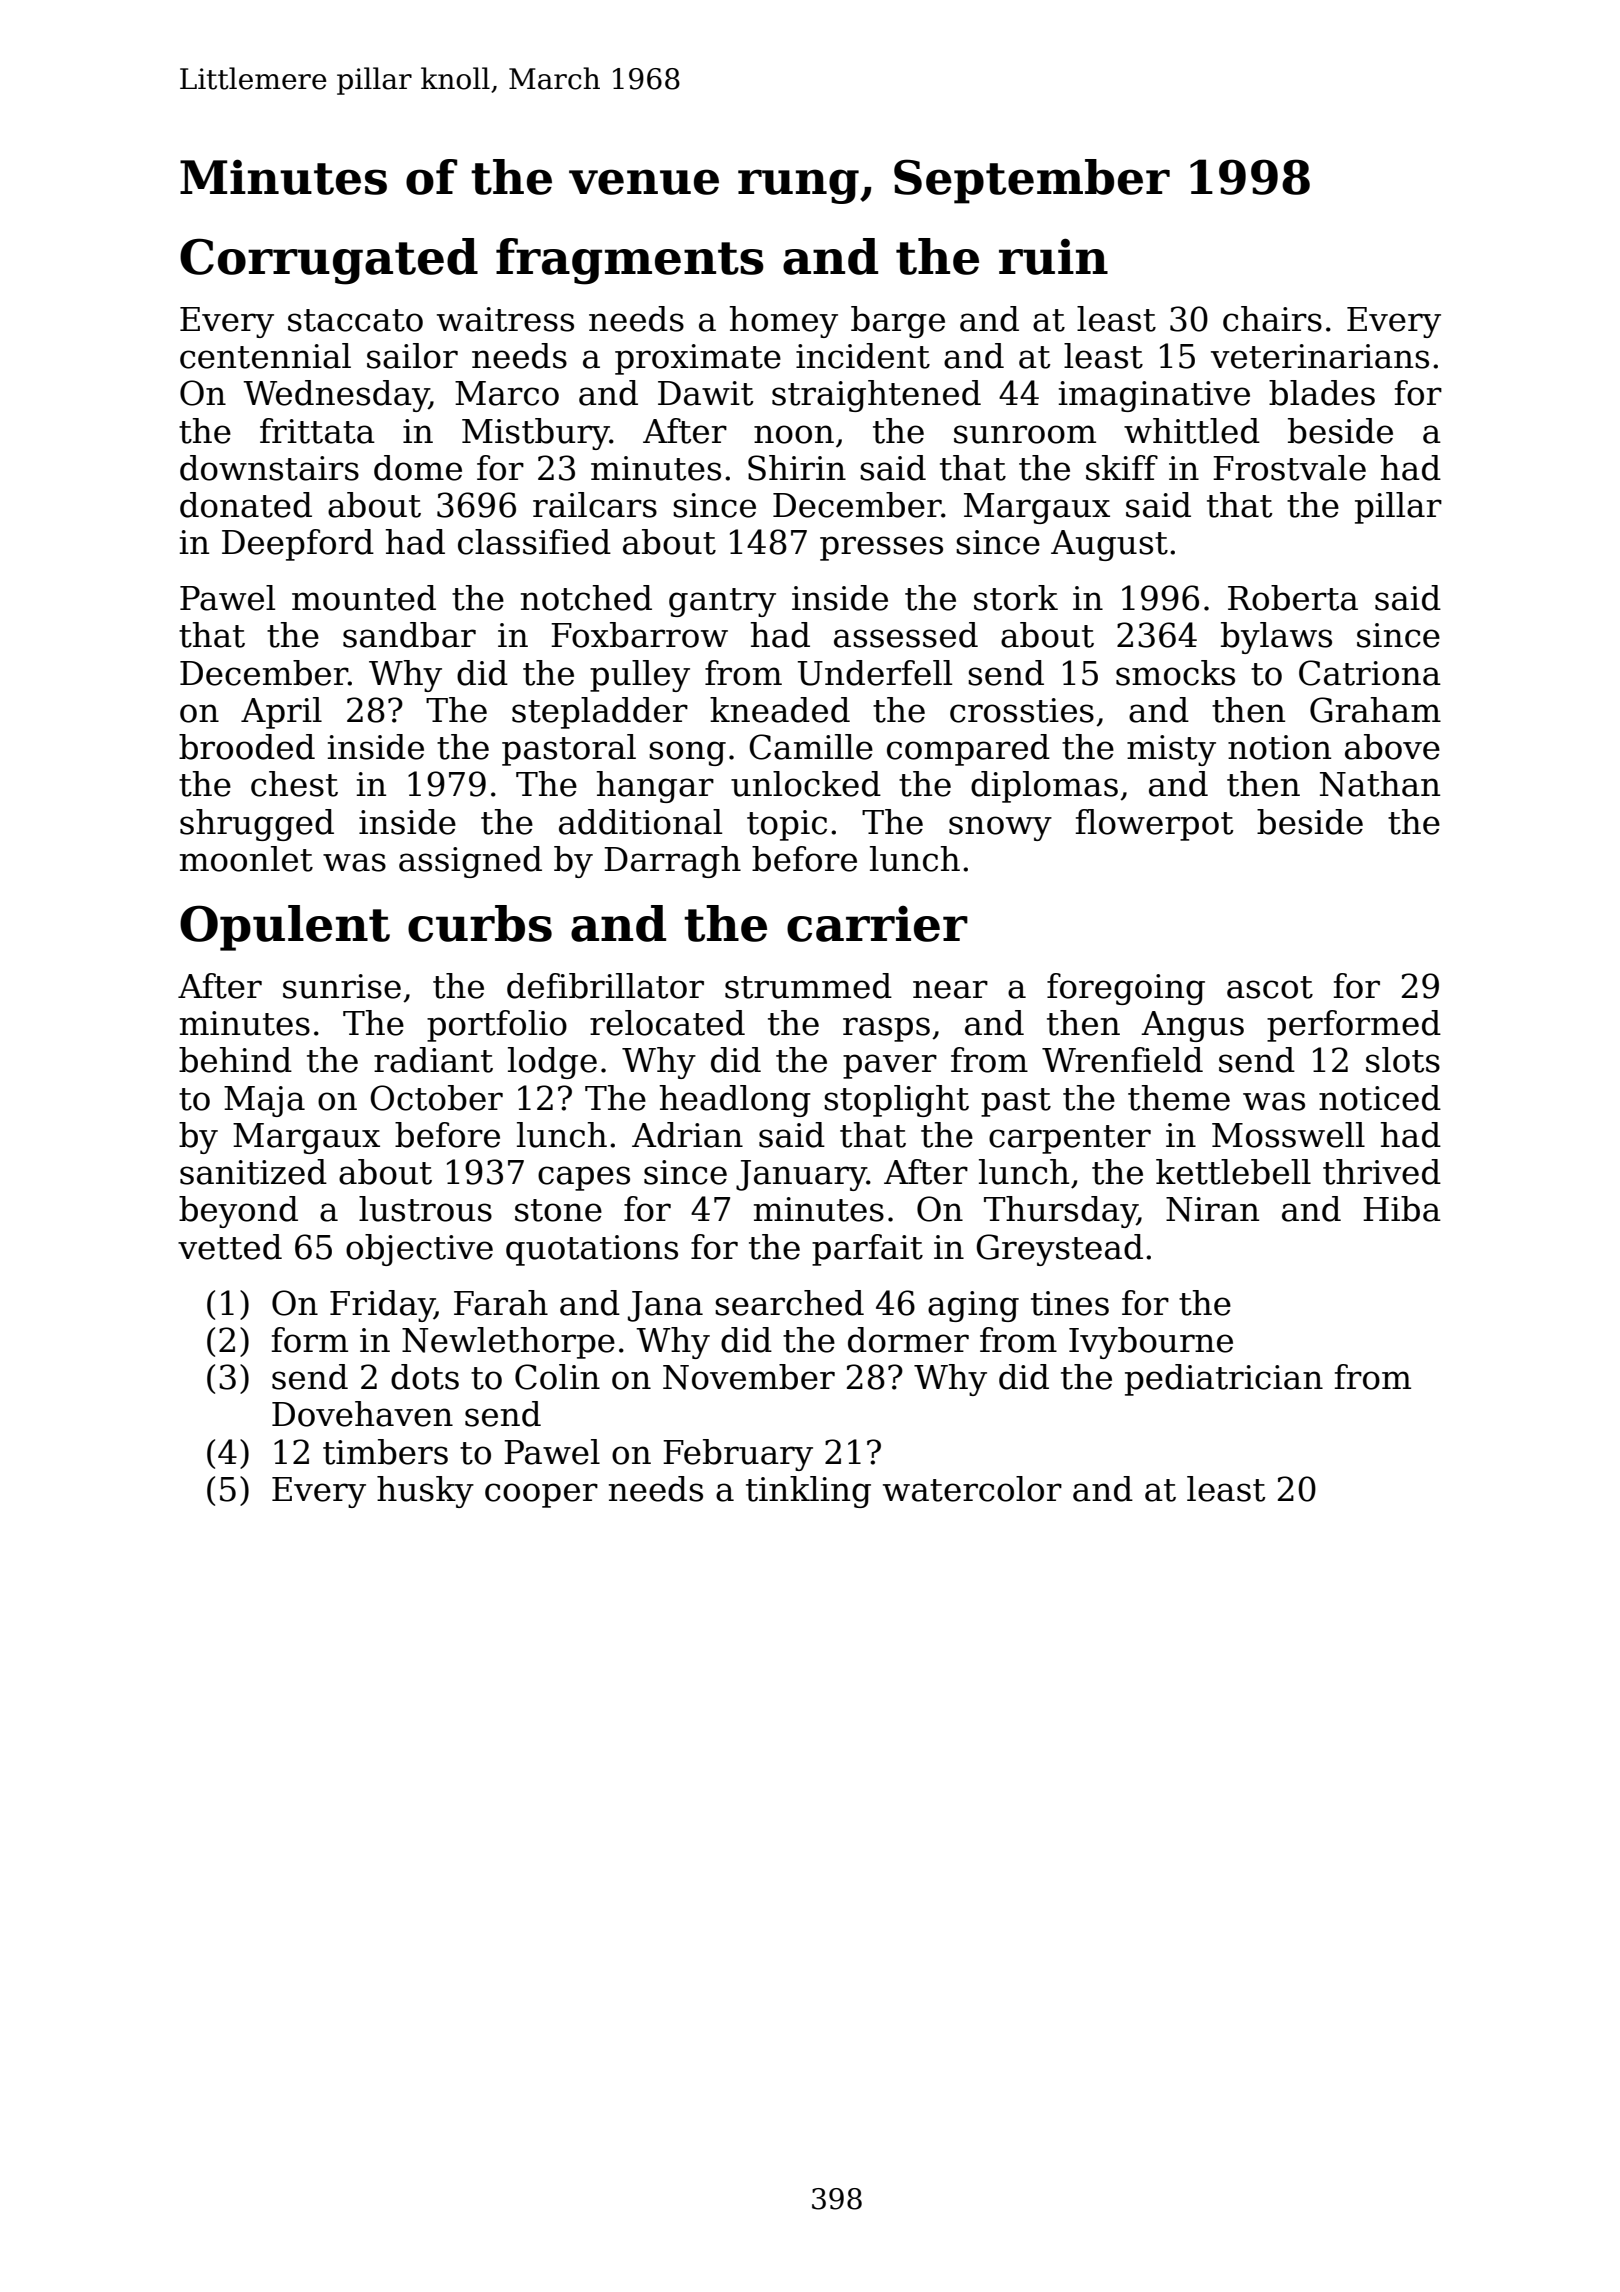 Image resolution: width=1620 pixels, height=2292 pixels. What do you see at coordinates (355, 320) in the screenshot?
I see `staccato` at bounding box center [355, 320].
